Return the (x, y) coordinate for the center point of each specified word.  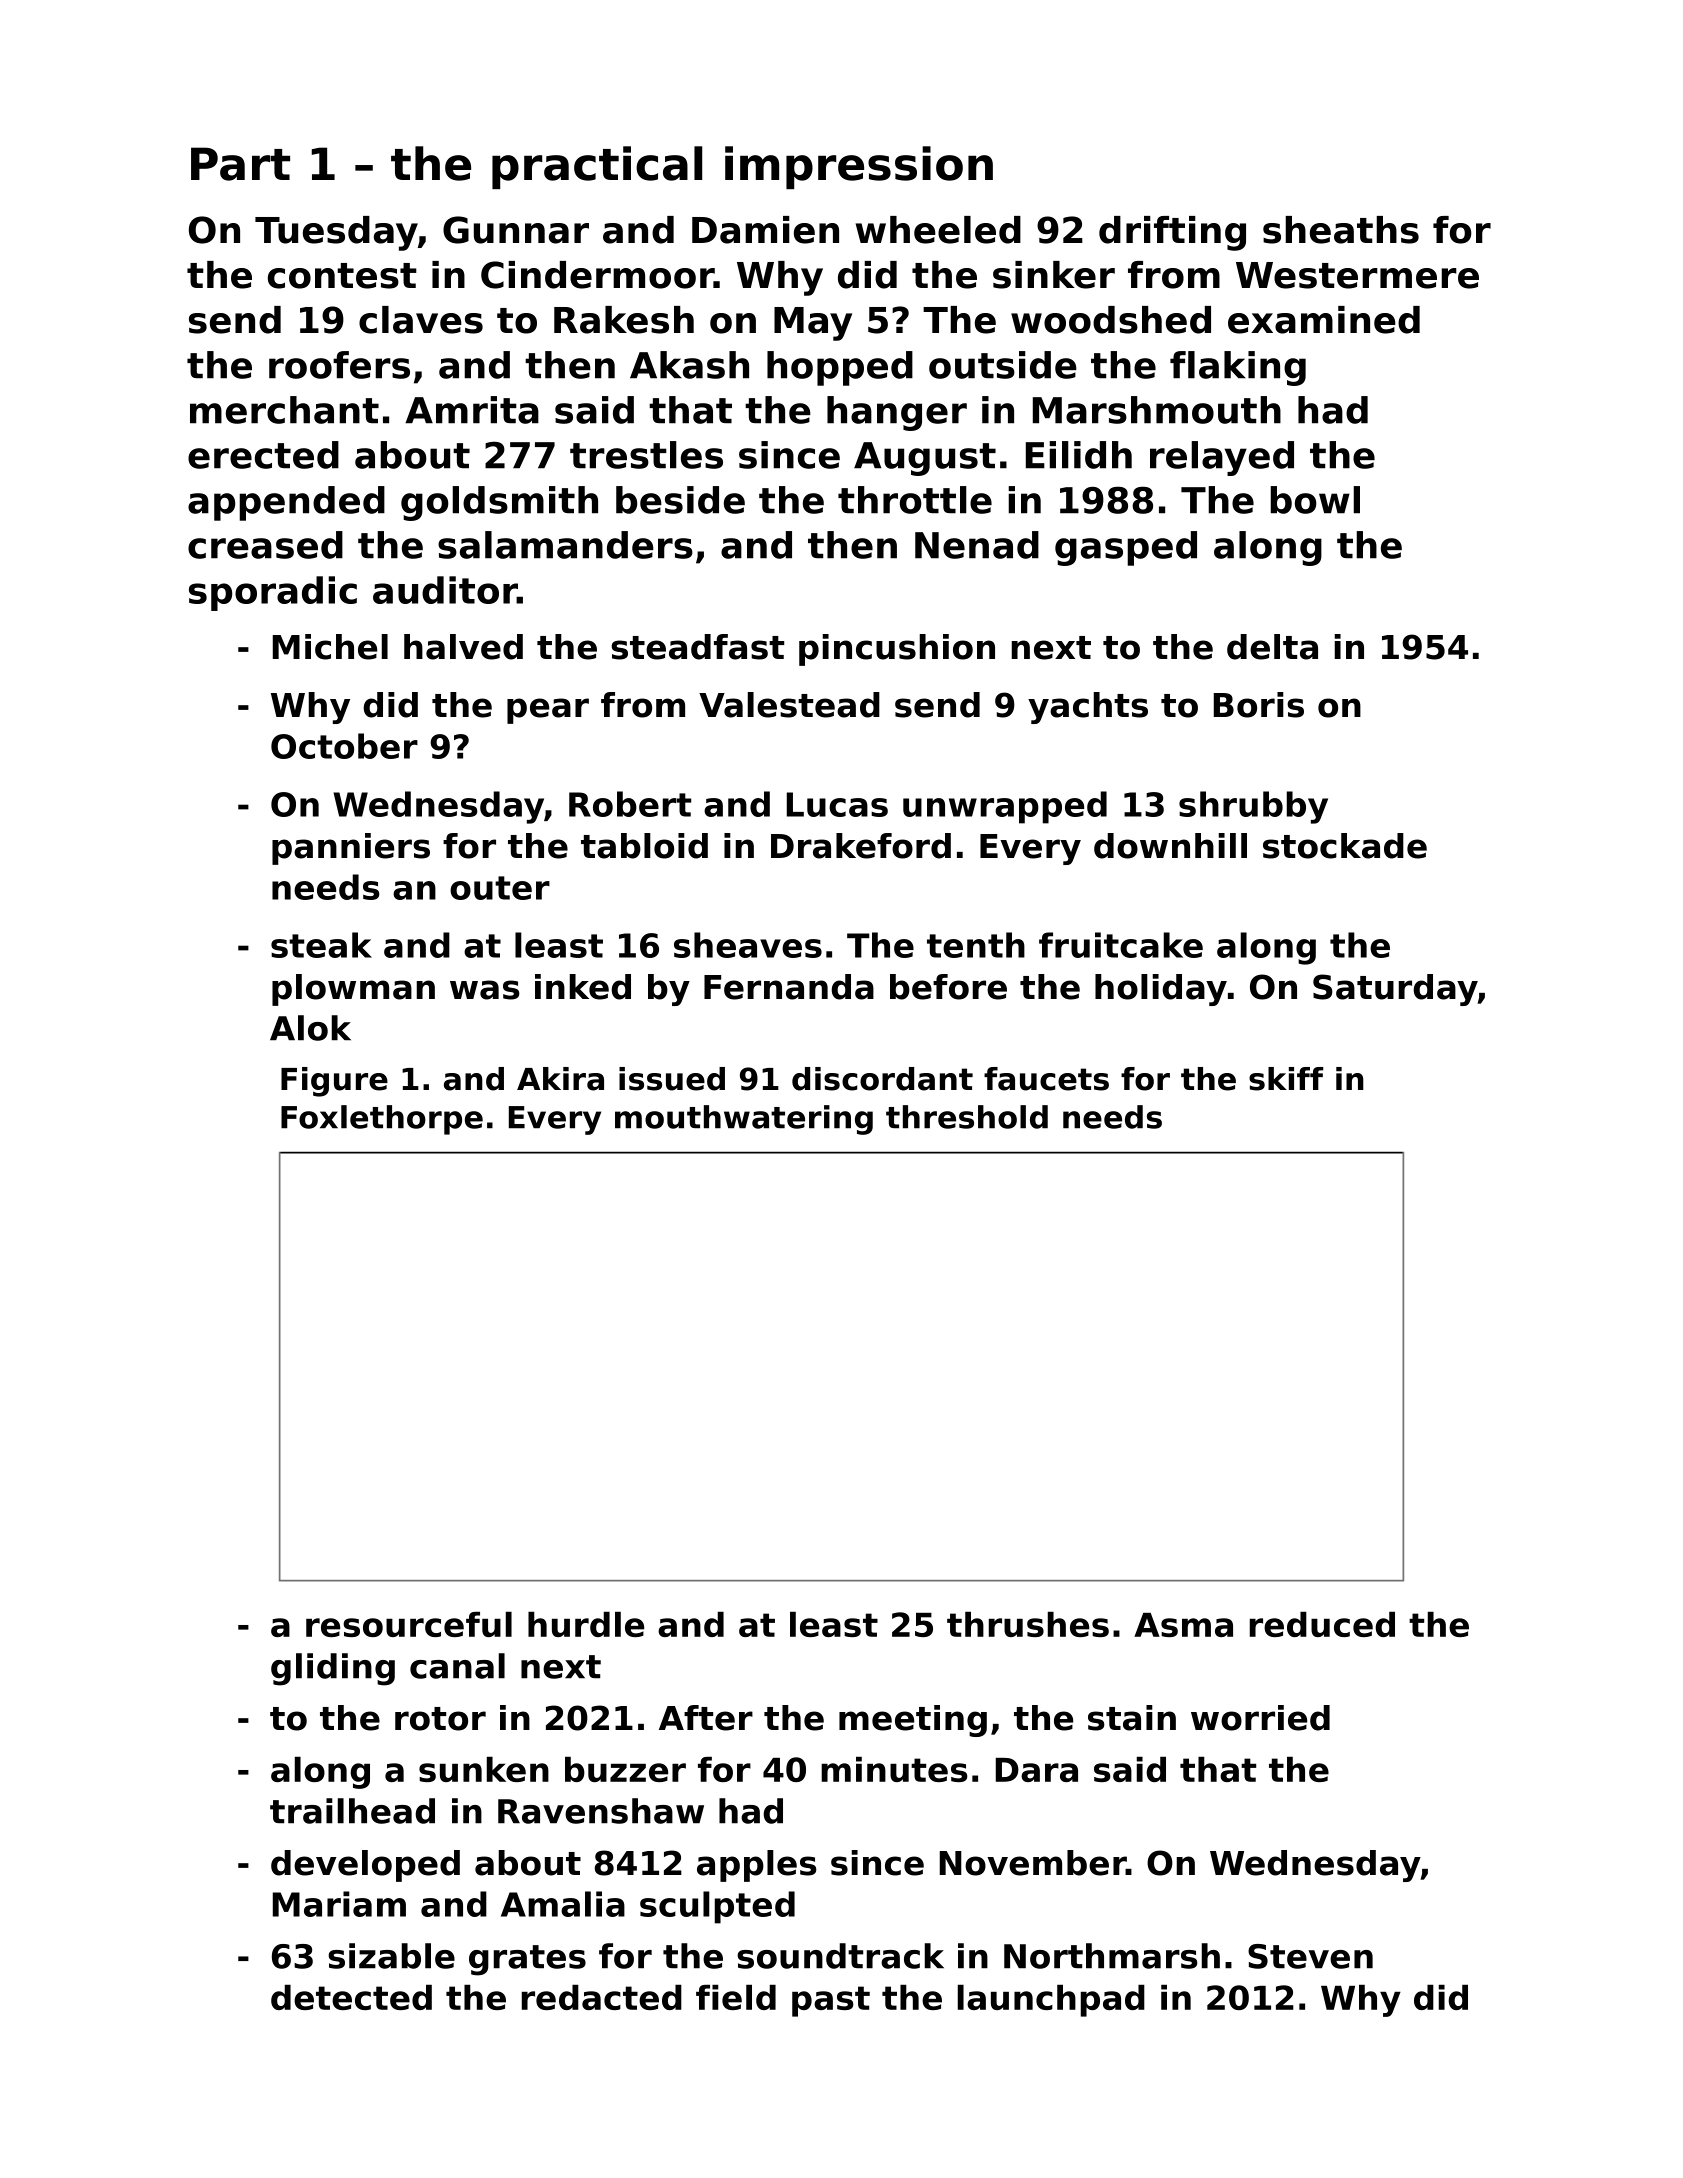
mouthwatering (744, 1120)
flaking (1238, 368)
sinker (1054, 275)
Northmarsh (1112, 1956)
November (1033, 1863)
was (485, 990)
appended (286, 503)
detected (351, 1997)
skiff (1286, 1079)
